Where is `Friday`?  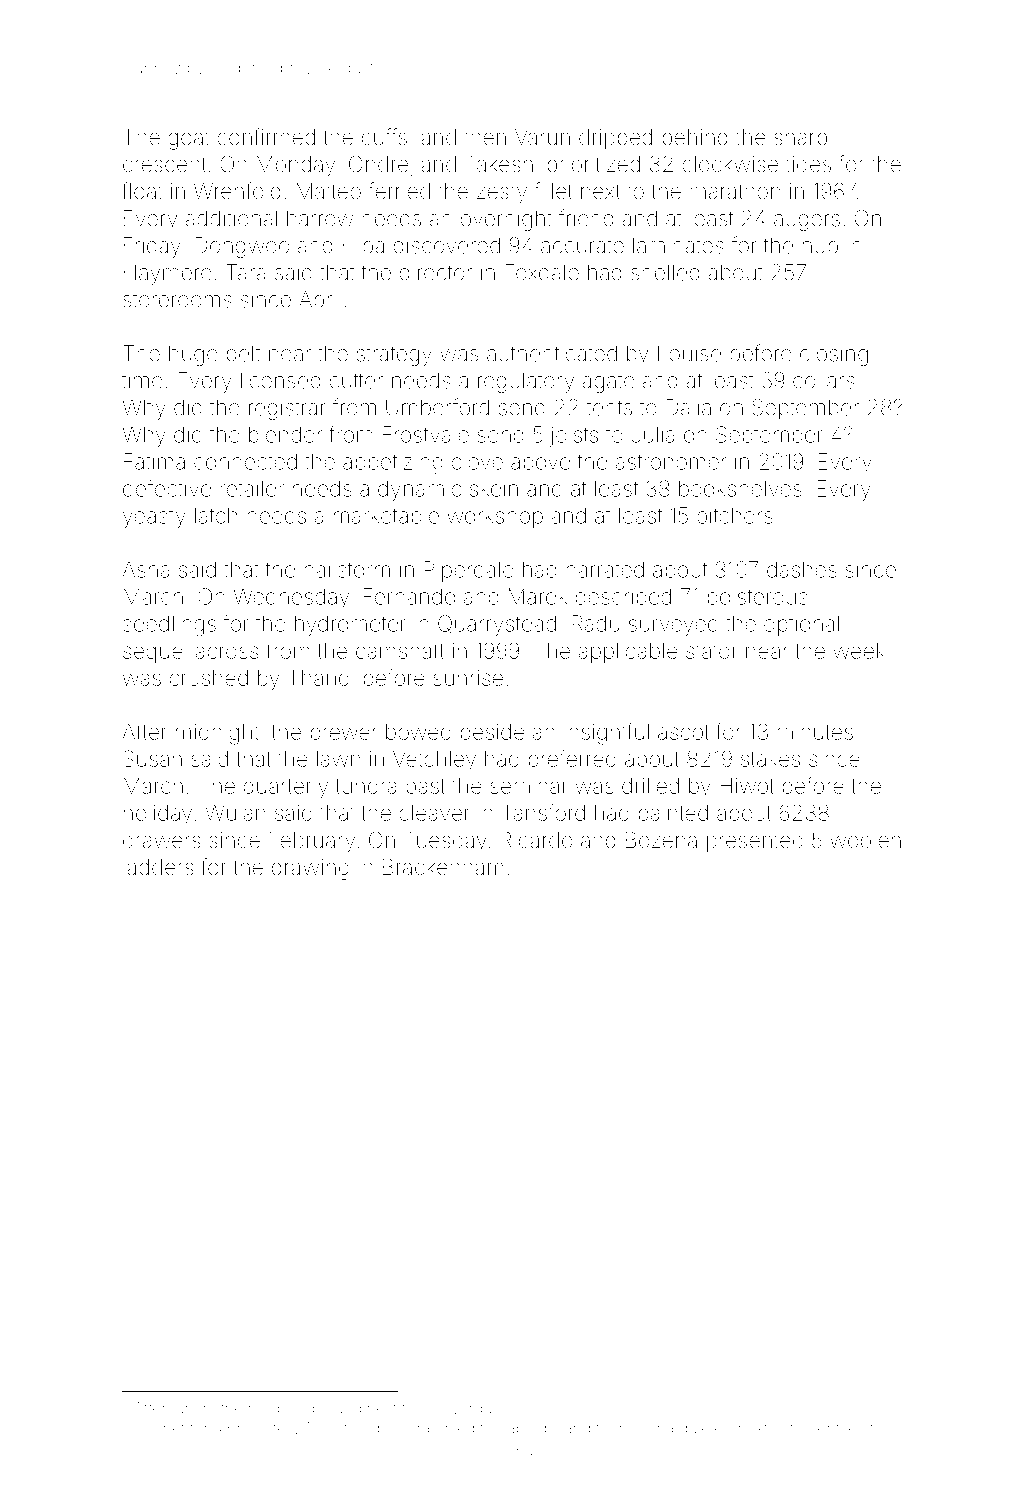 Friday is located at coordinates (152, 247).
